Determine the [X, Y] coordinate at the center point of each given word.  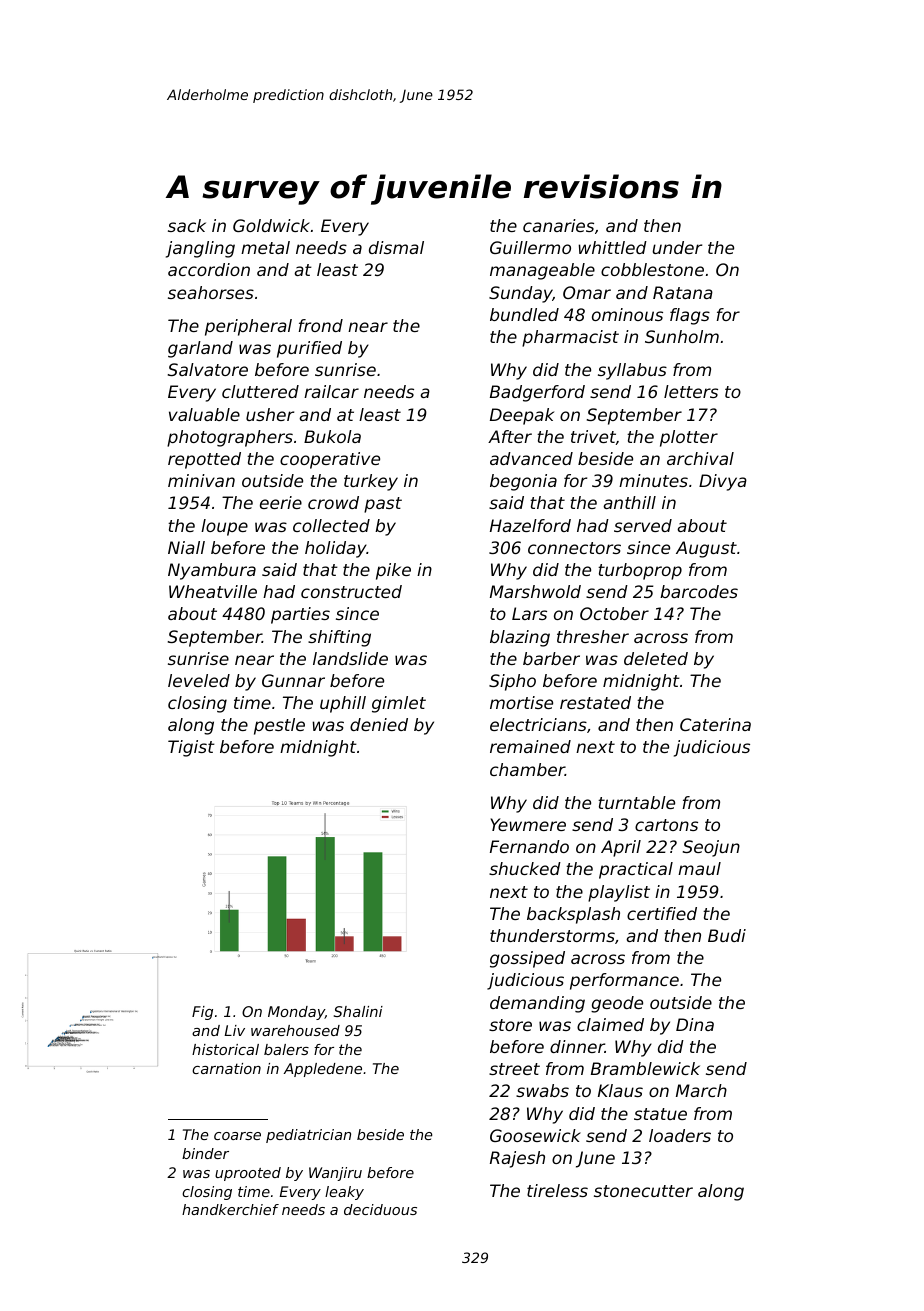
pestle [279, 726]
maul [699, 868]
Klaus [620, 1090]
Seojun [711, 848]
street [514, 1069]
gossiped [527, 959]
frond [321, 325]
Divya [723, 482]
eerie [281, 502]
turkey [371, 482]
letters [691, 391]
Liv [234, 1030]
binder [205, 1153]
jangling [200, 249]
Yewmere [528, 824]
